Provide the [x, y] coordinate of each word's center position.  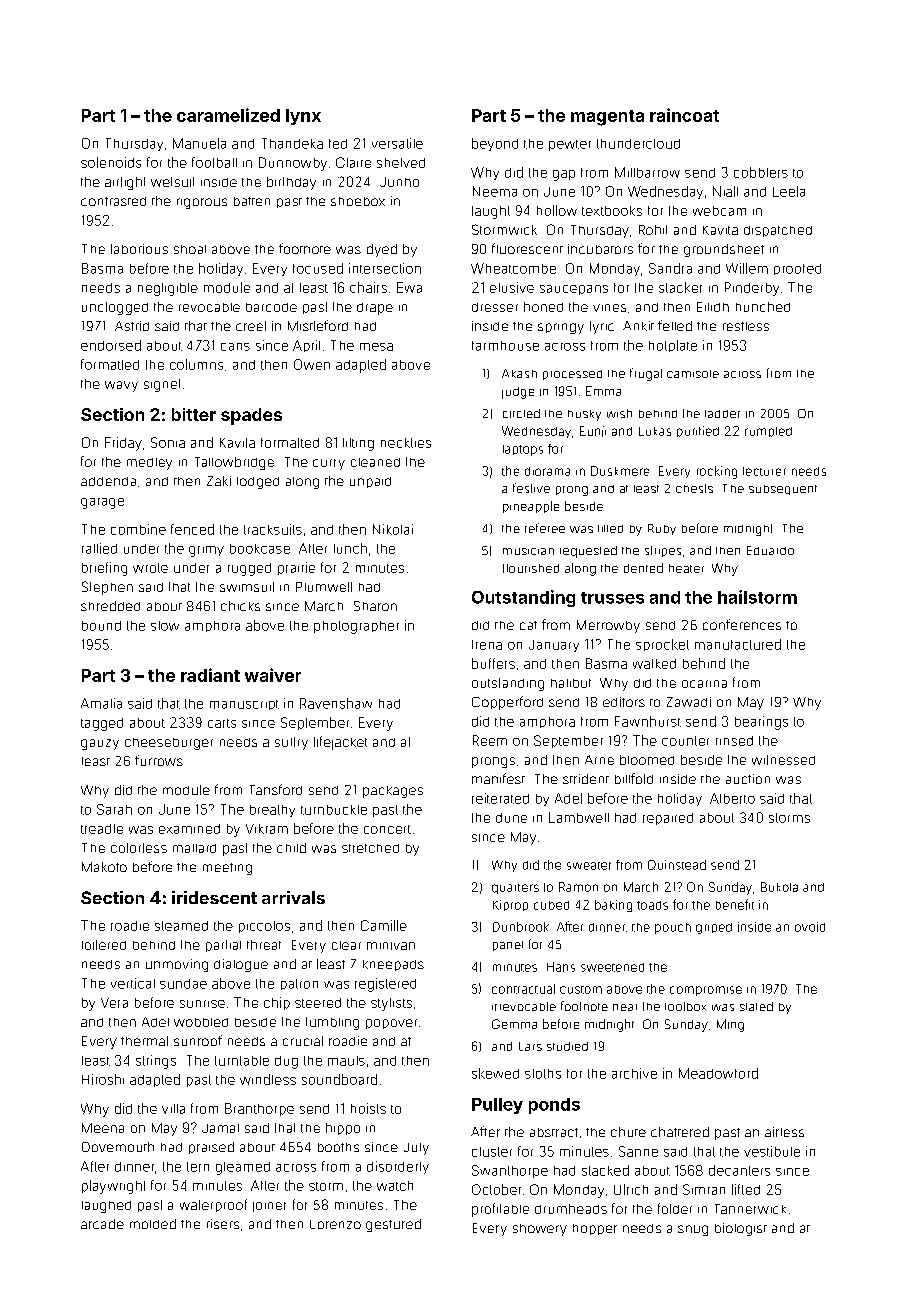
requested [588, 552]
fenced [192, 529]
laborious [139, 249]
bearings [761, 723]
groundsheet [724, 250]
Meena [103, 1128]
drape [375, 309]
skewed [495, 1073]
